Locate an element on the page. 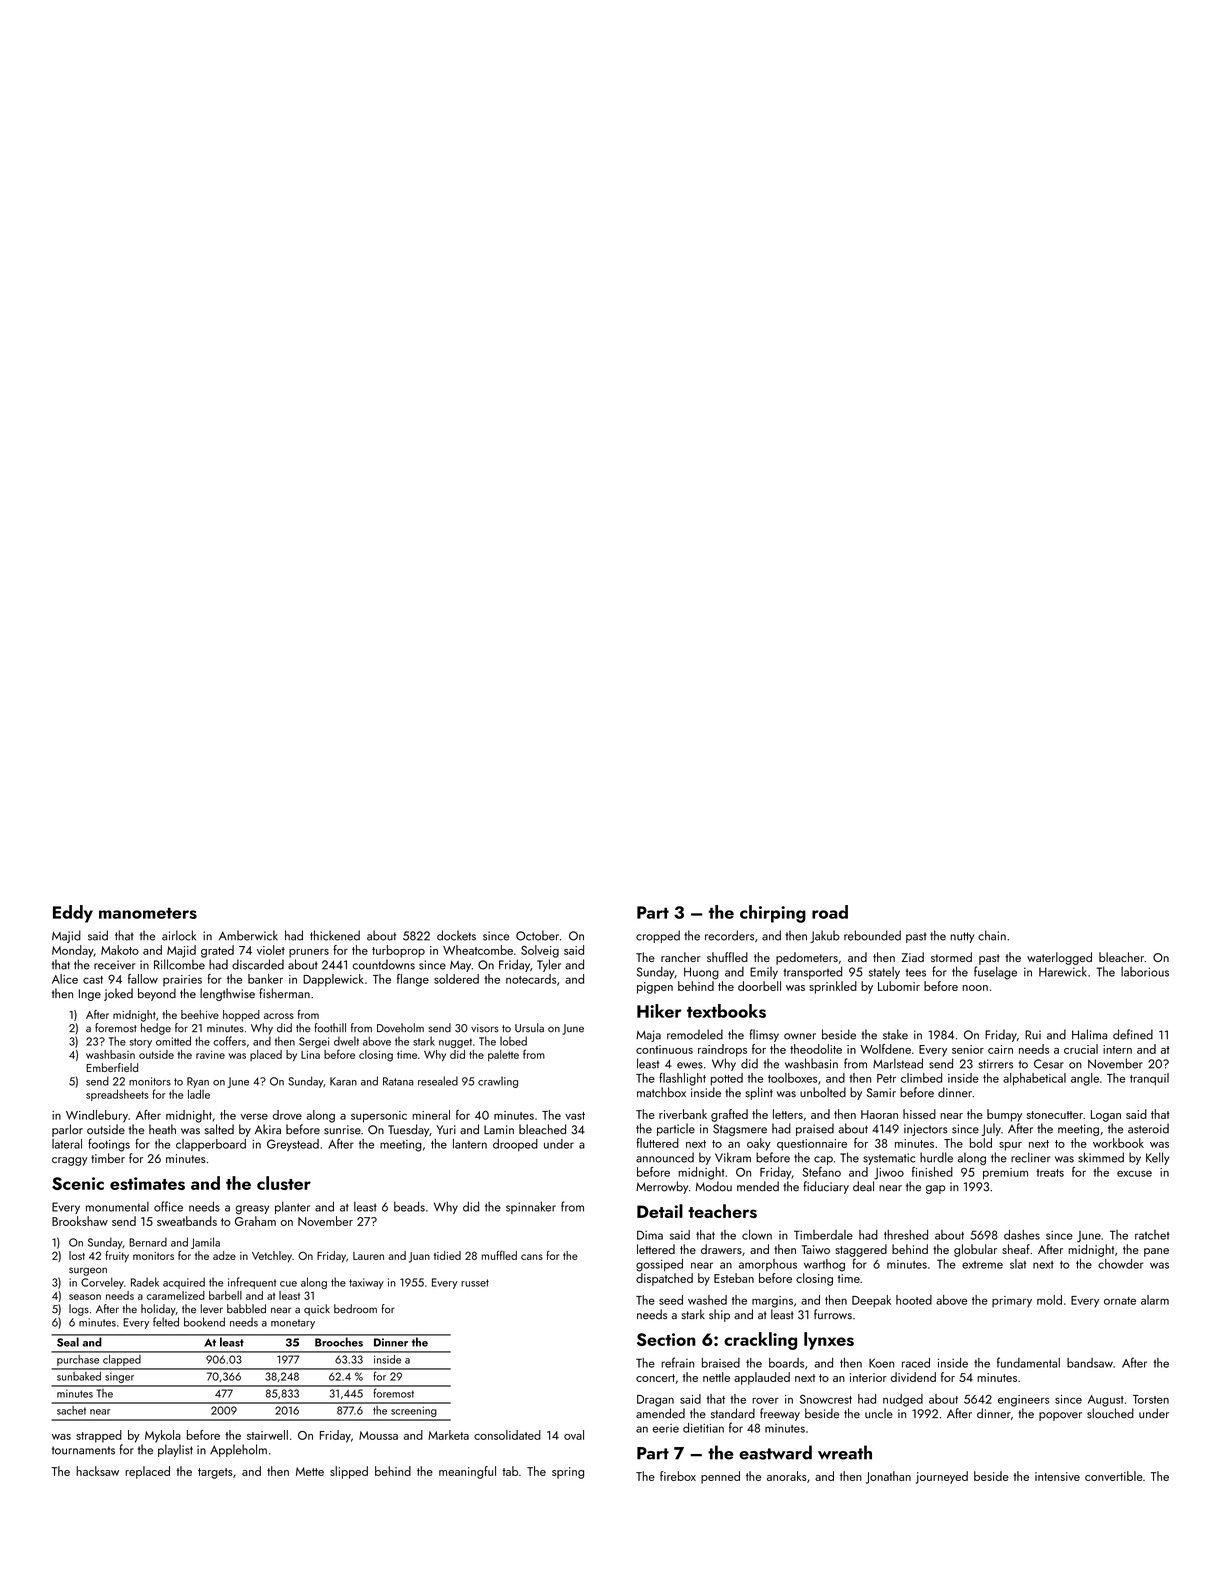 Image resolution: width=1221 pixels, height=1580 pixels. fallow is located at coordinates (143, 979).
